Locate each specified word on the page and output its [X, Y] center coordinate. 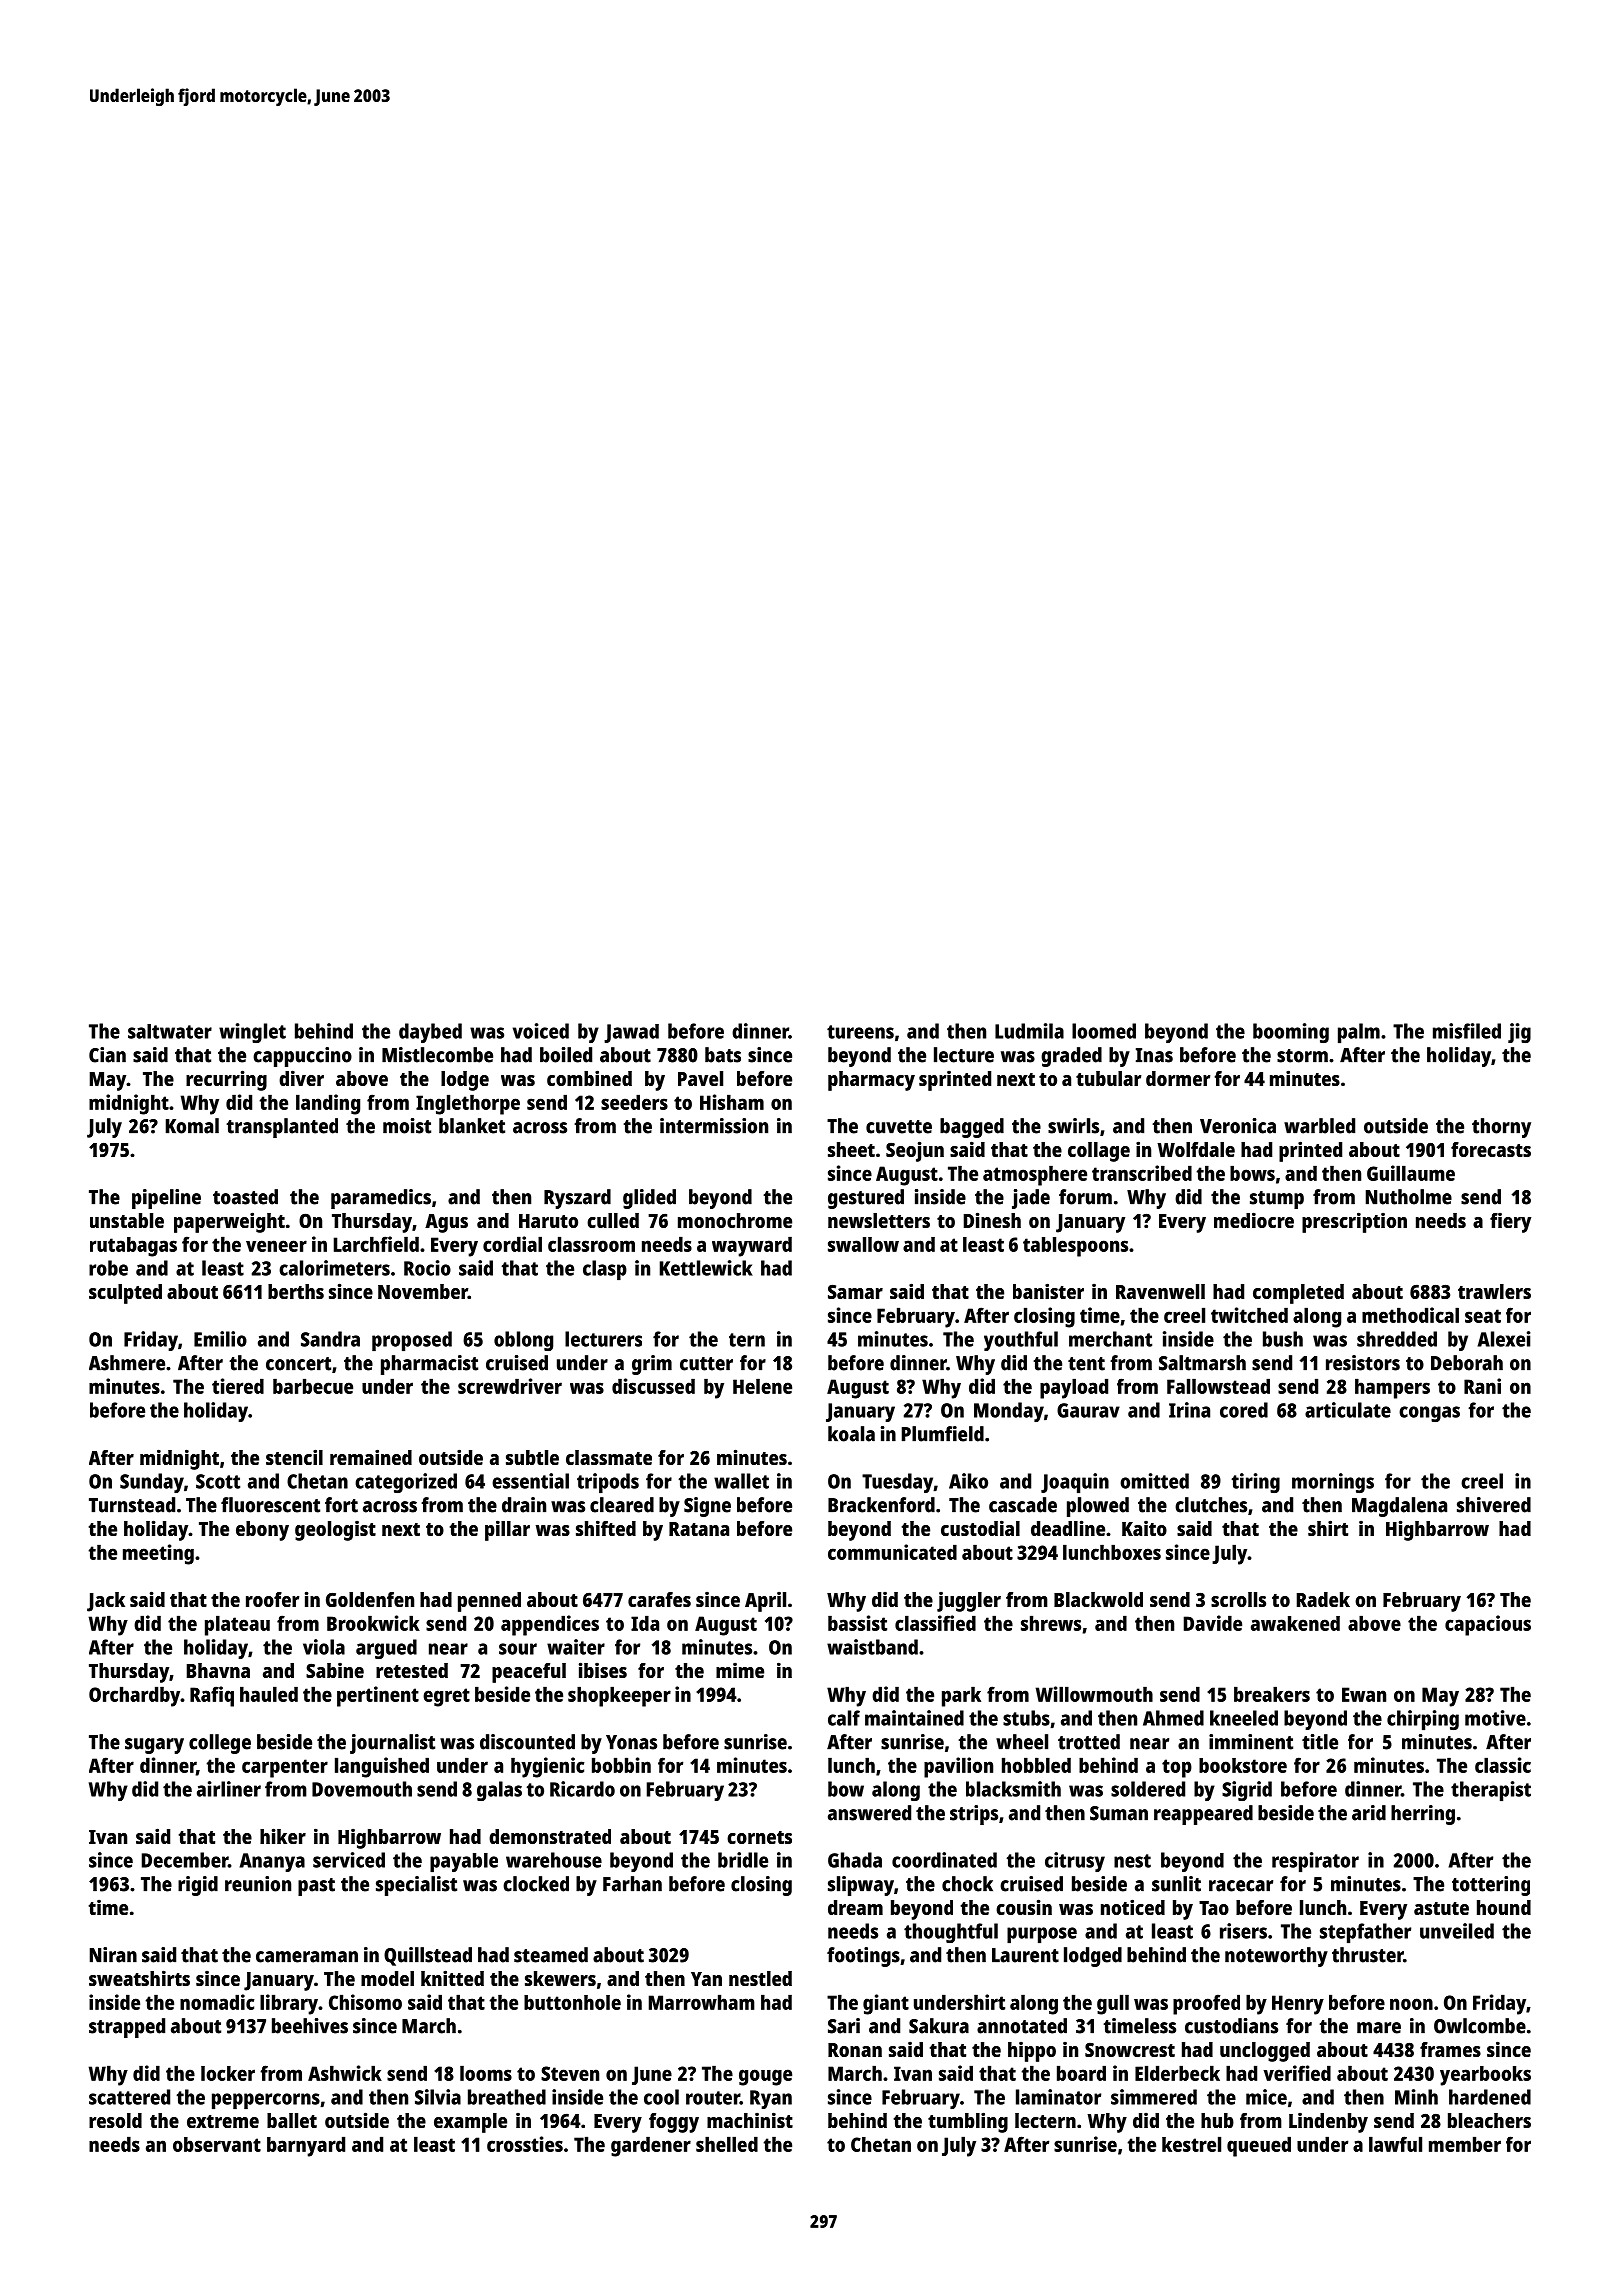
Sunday [152, 1483]
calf [844, 1718]
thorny [1501, 1128]
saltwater [170, 1031]
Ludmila [1029, 1031]
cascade [1023, 1505]
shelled [727, 2144]
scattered [129, 2097]
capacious [1488, 1625]
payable [464, 1862]
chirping [1423, 1720]
